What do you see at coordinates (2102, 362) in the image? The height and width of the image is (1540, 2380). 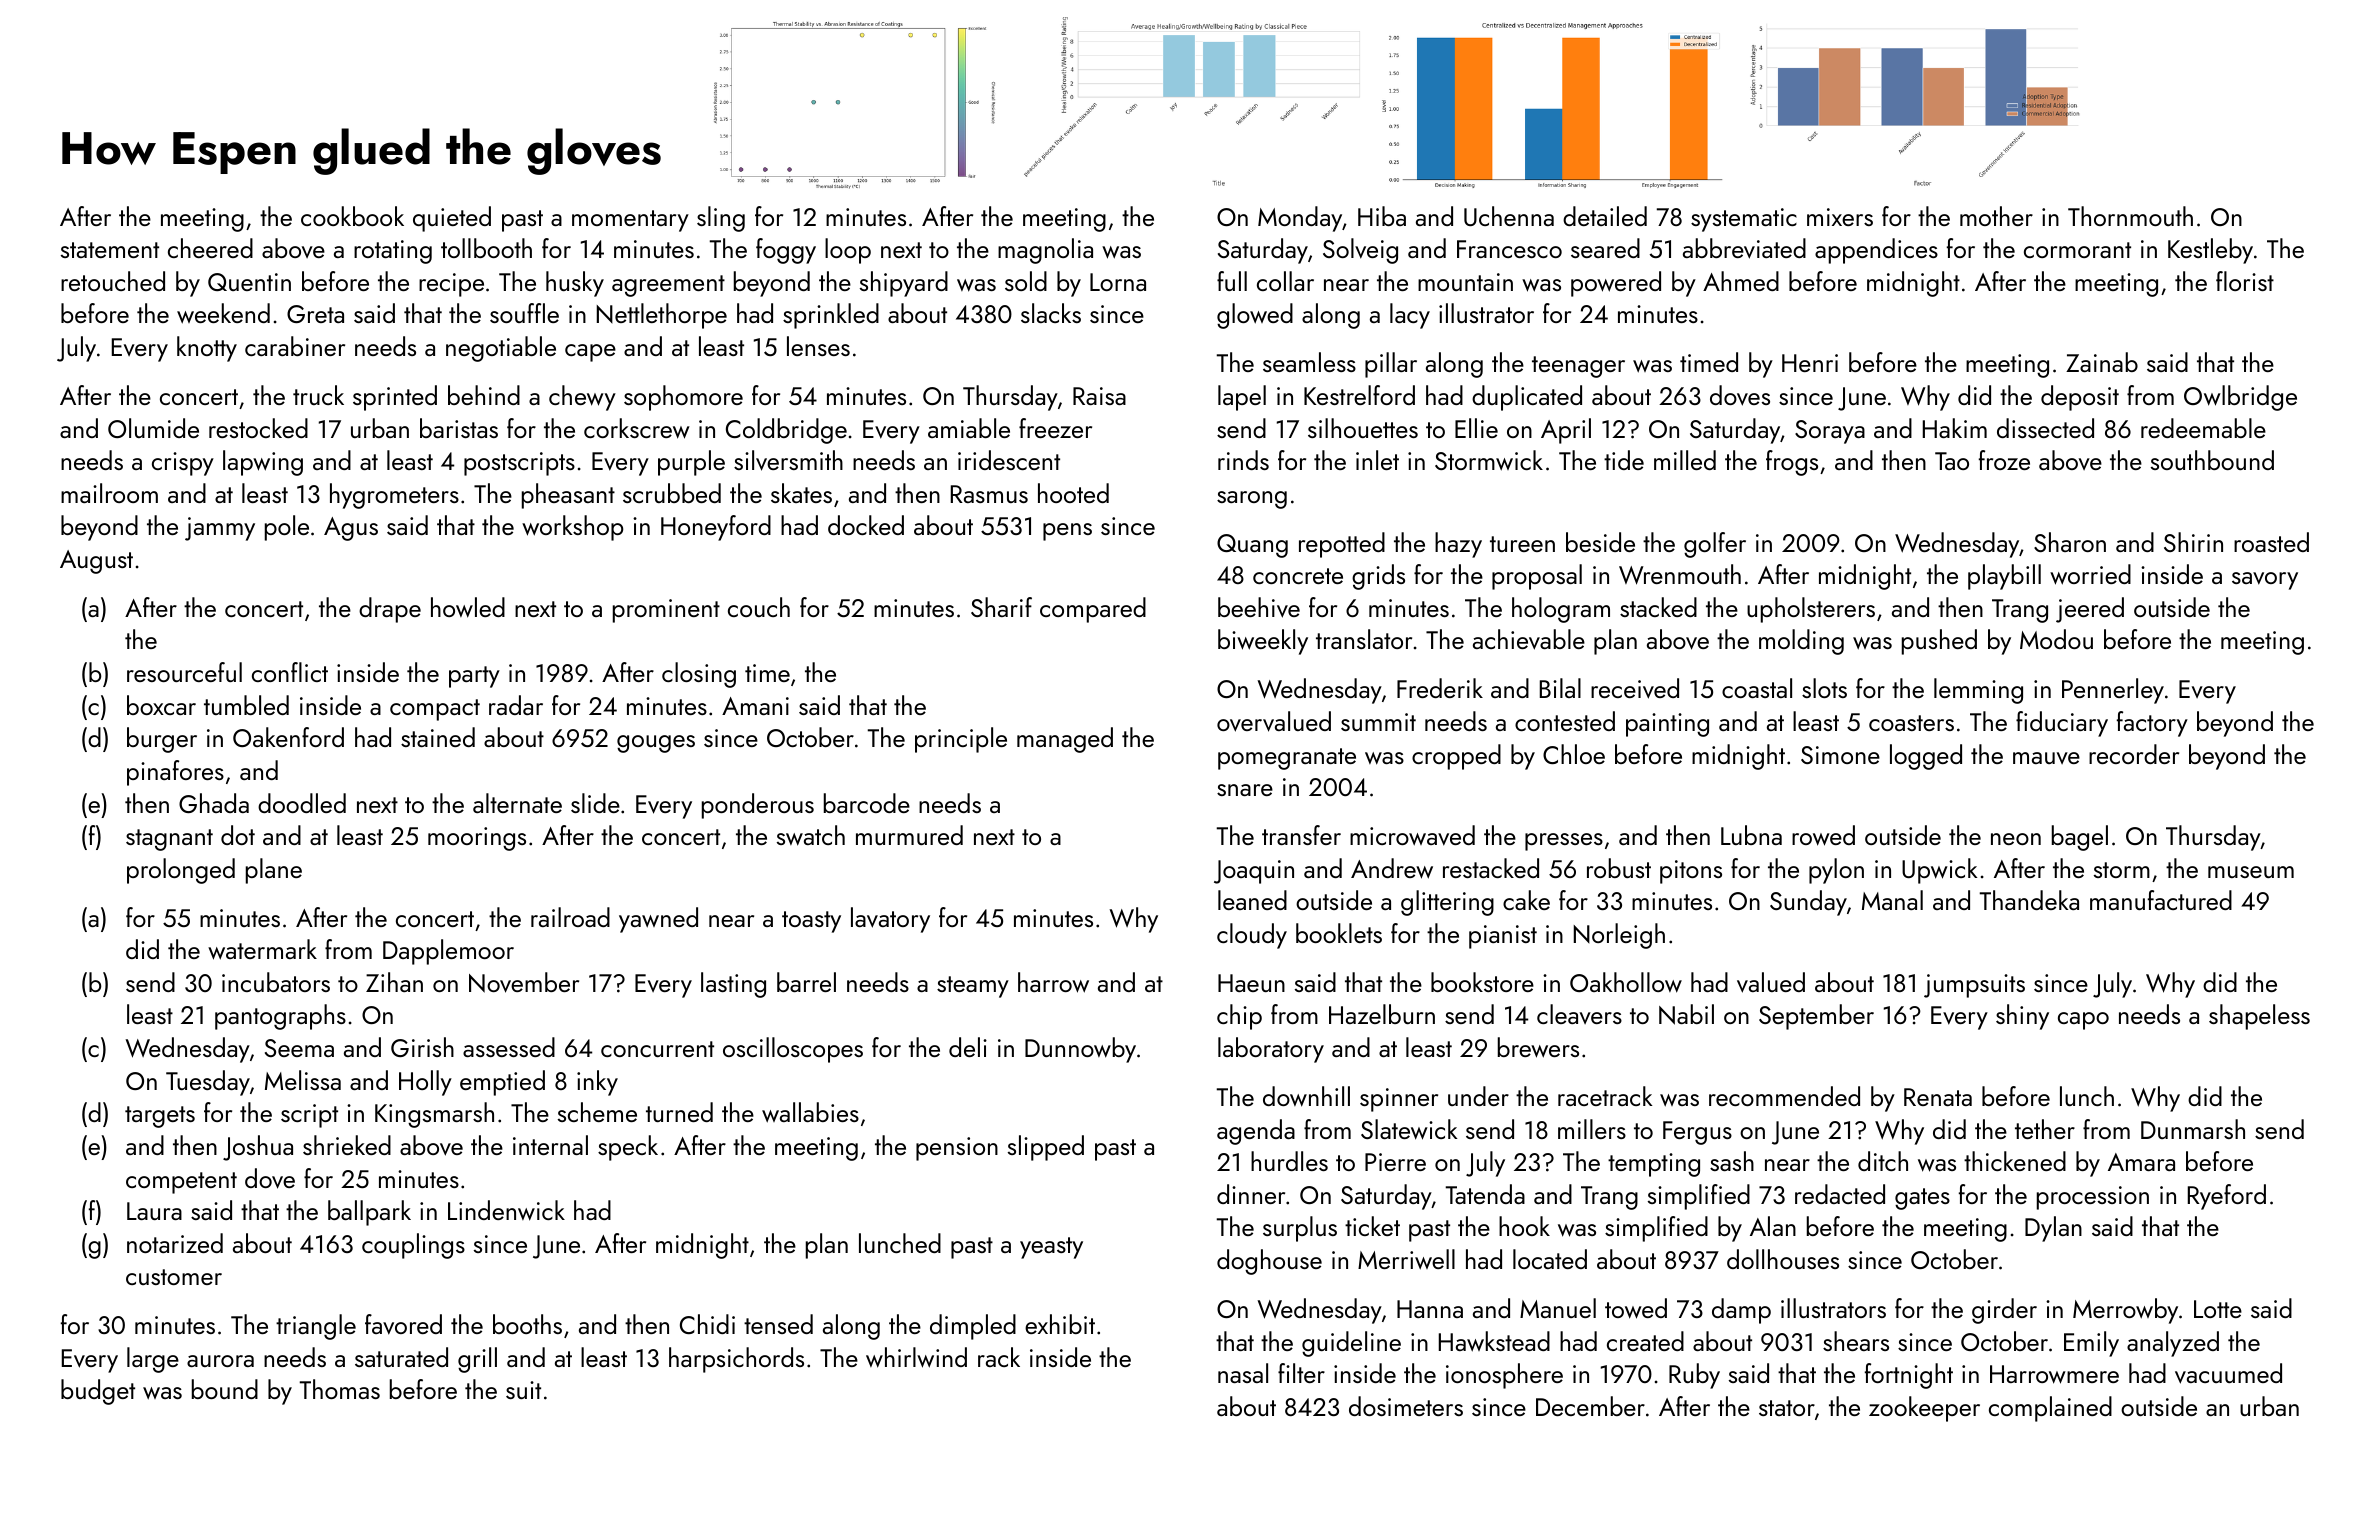 I see `Zainab` at bounding box center [2102, 362].
